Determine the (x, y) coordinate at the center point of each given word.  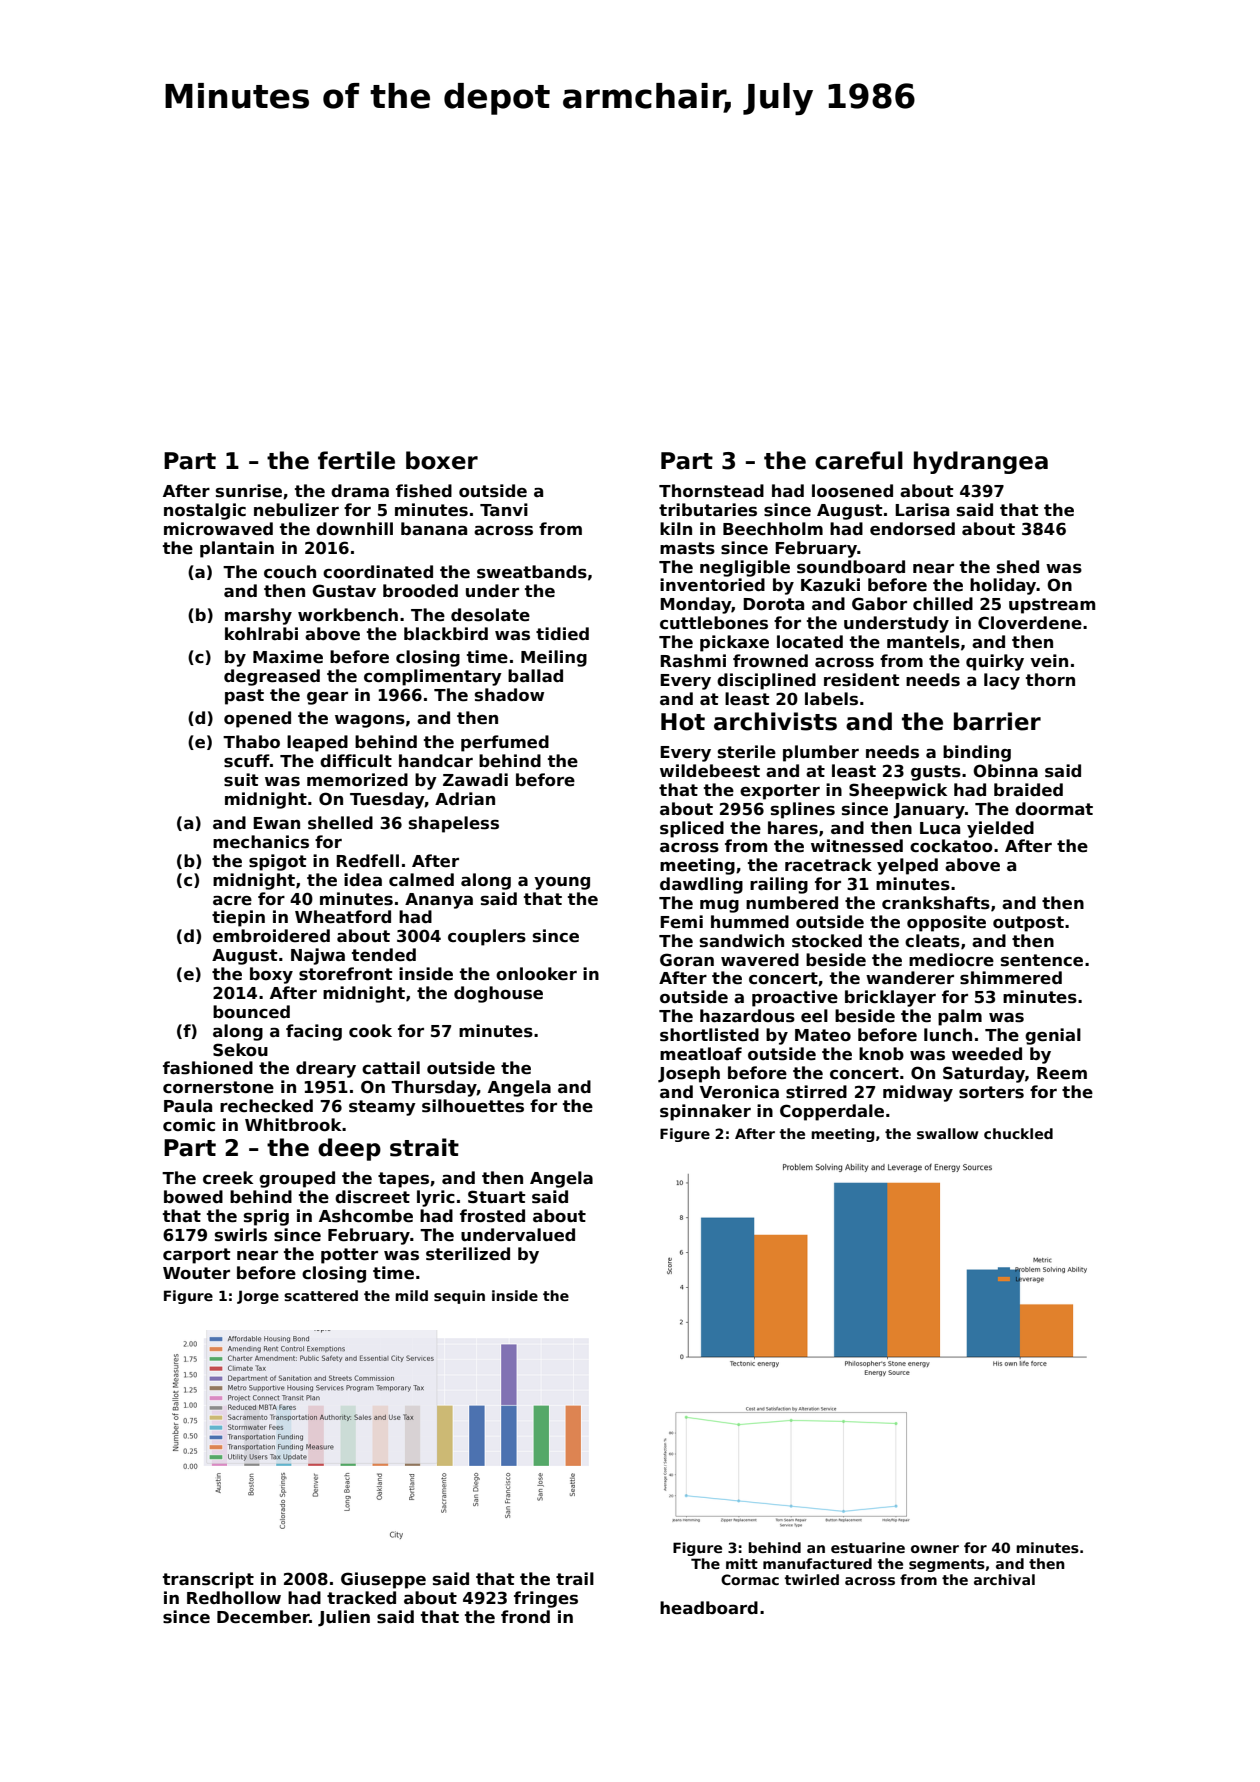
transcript (208, 1580)
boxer (442, 460)
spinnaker (705, 1112)
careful (859, 460)
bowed (193, 1197)
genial (1053, 1036)
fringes (546, 1599)
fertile (356, 460)
